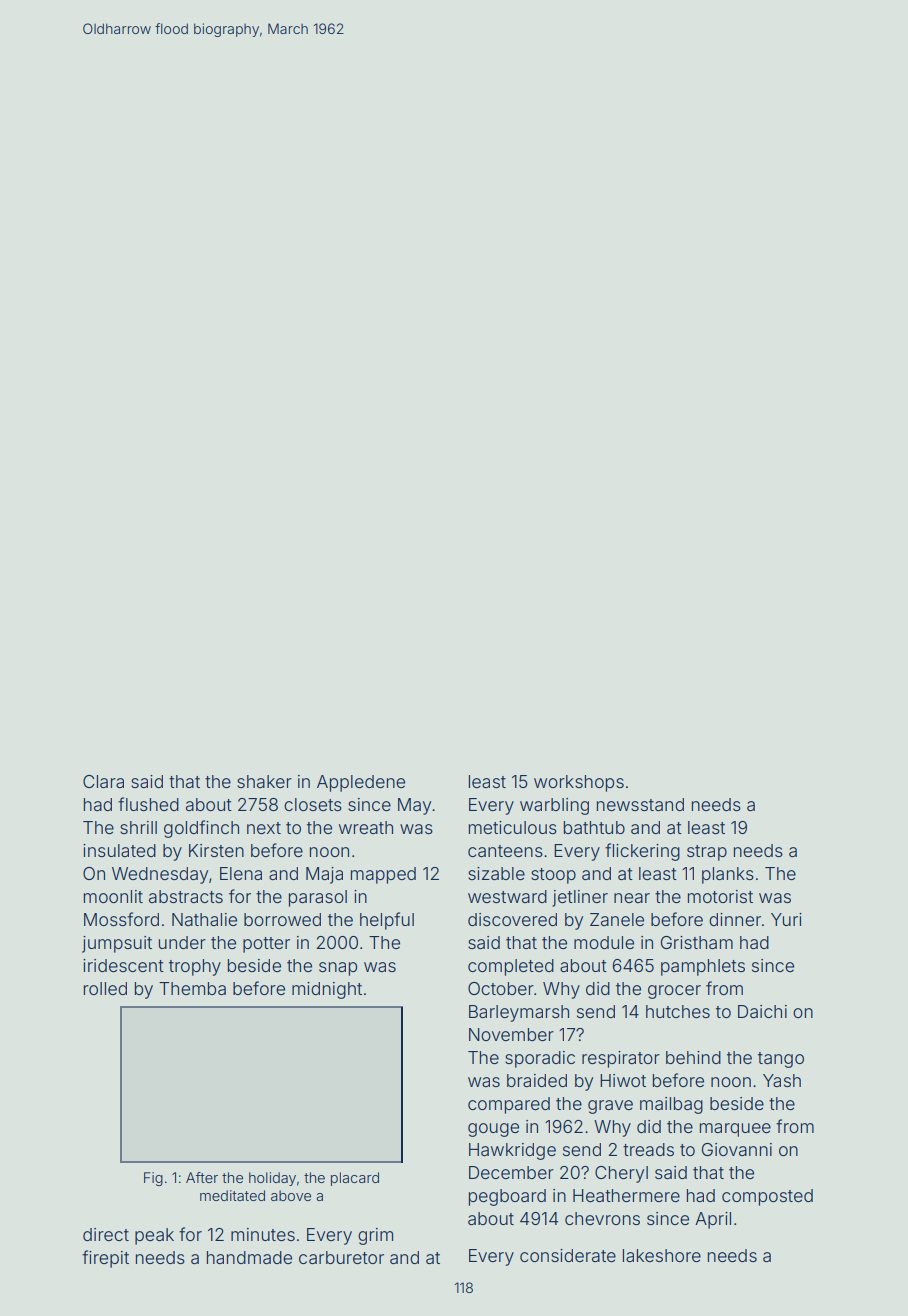 The image size is (908, 1316). What do you see at coordinates (366, 827) in the screenshot?
I see `wreath` at bounding box center [366, 827].
